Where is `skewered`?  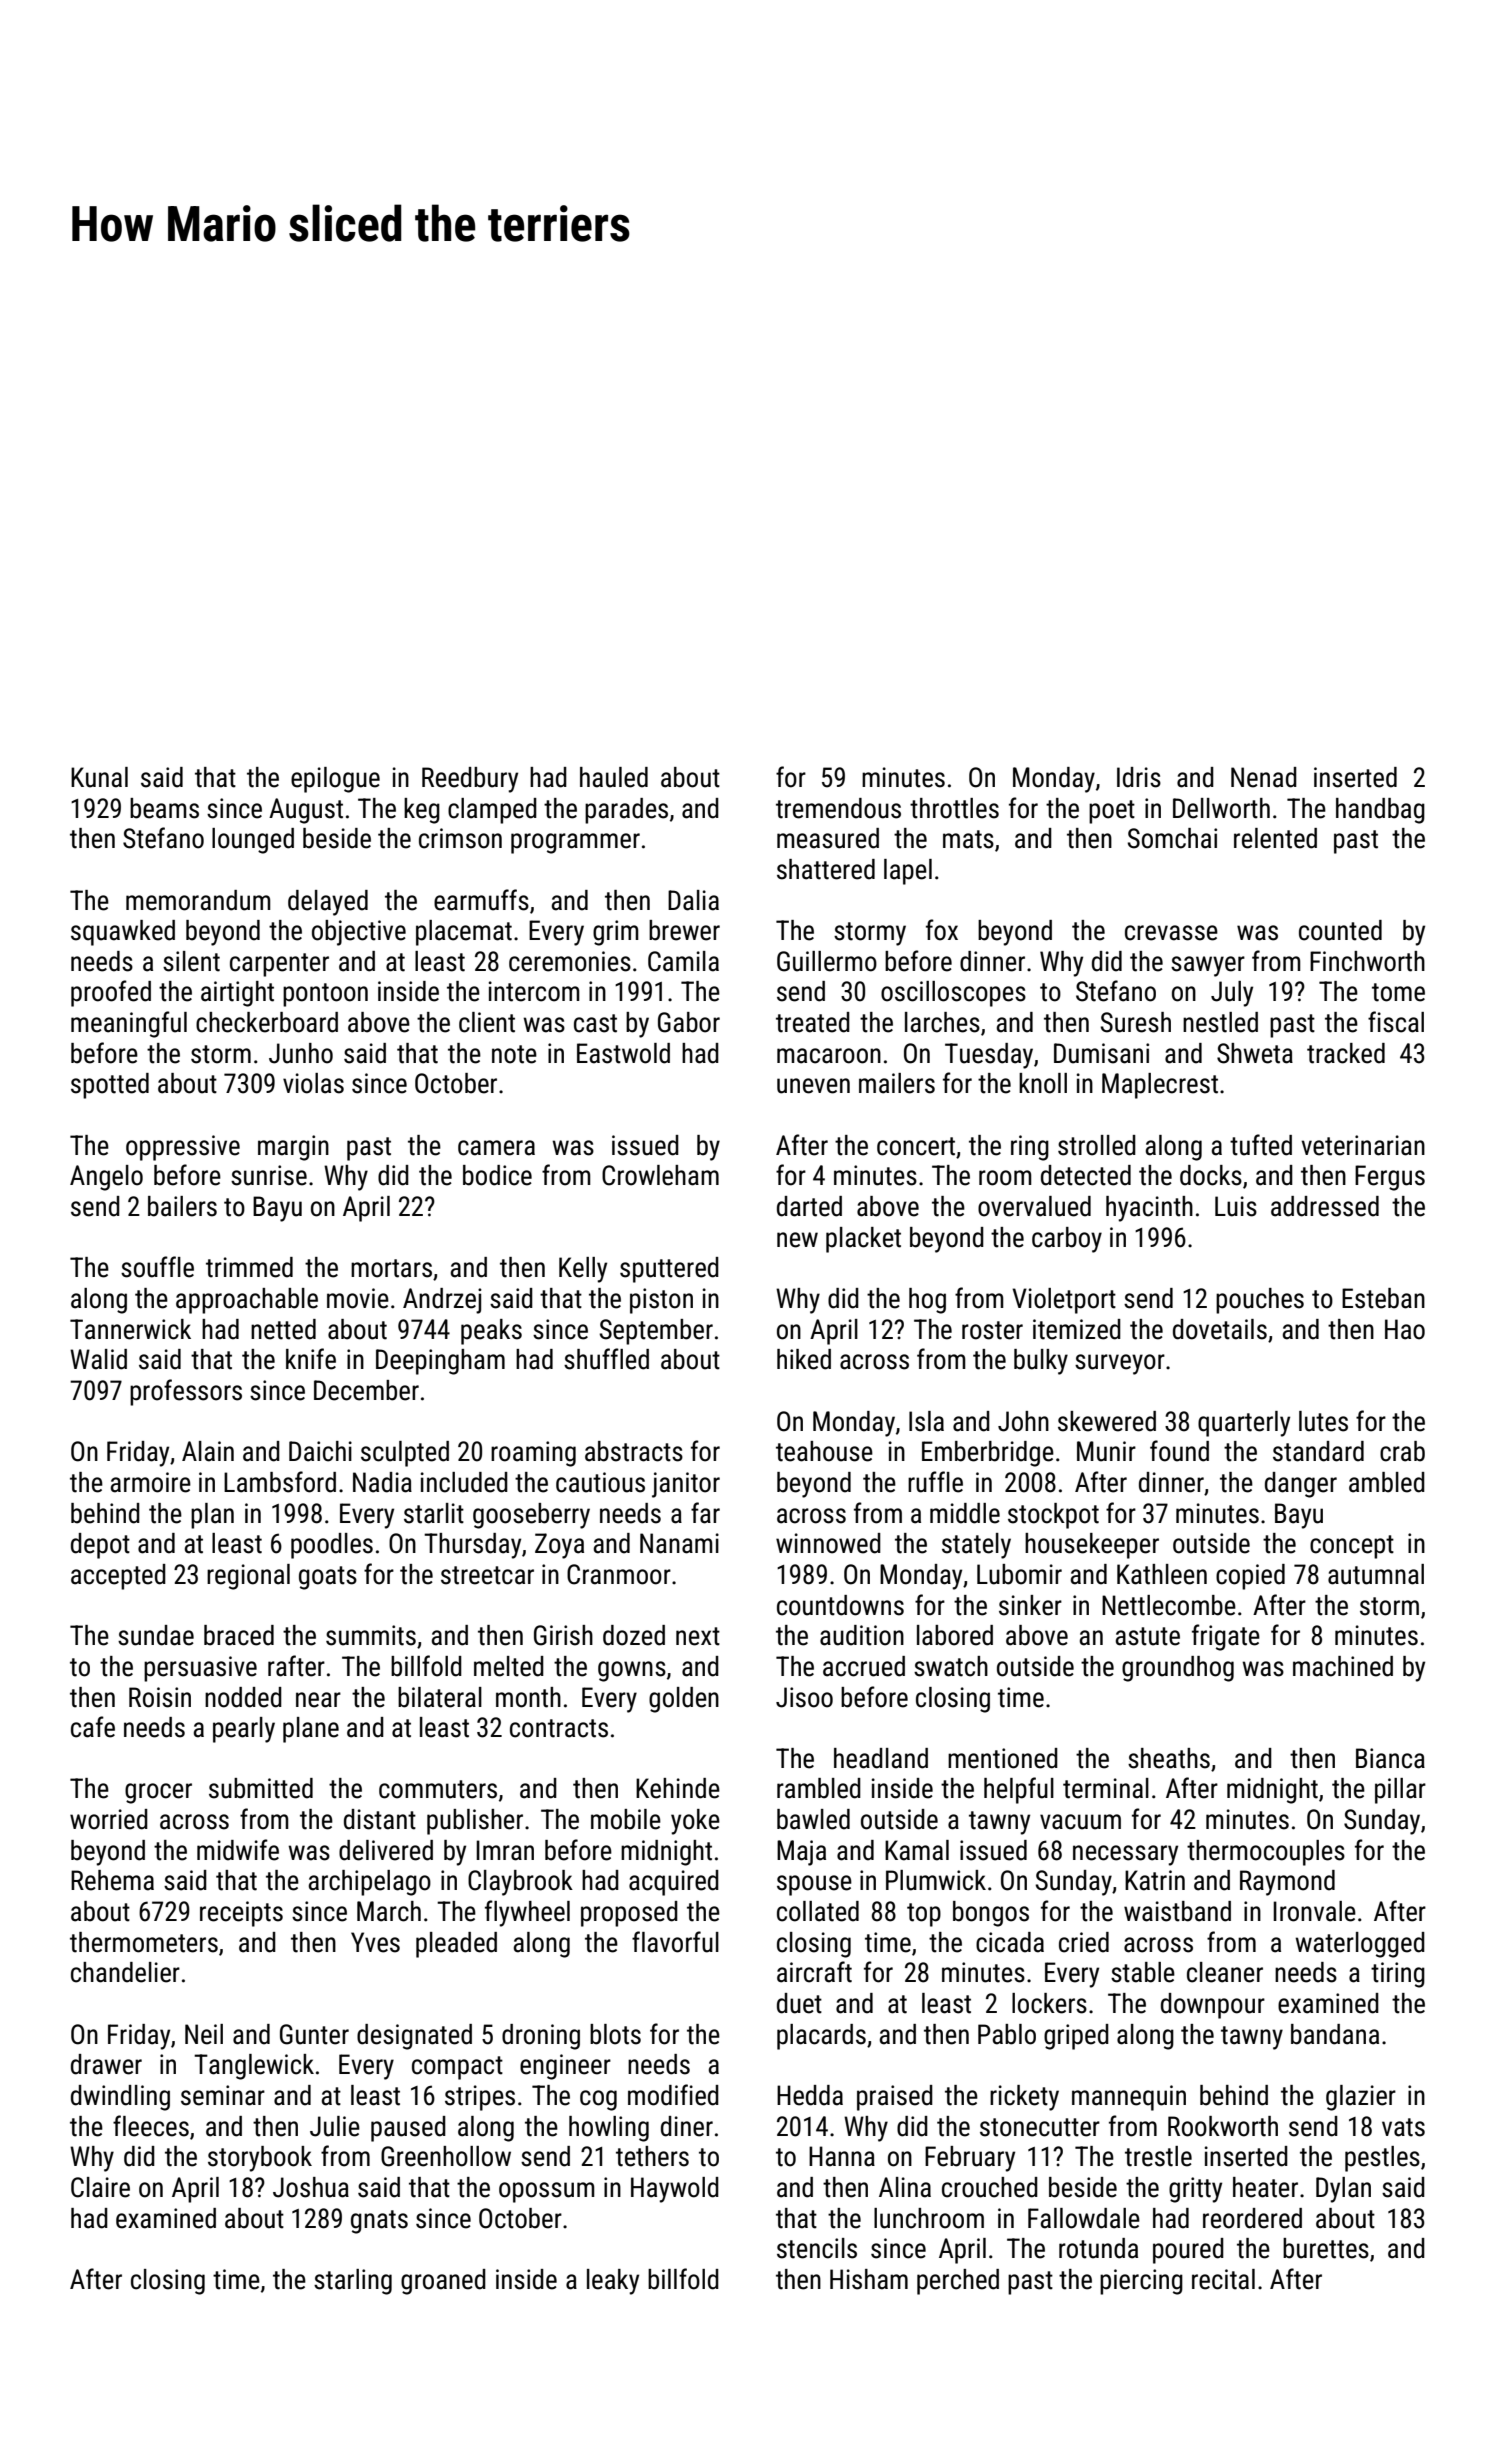
skewered is located at coordinates (1107, 1421).
